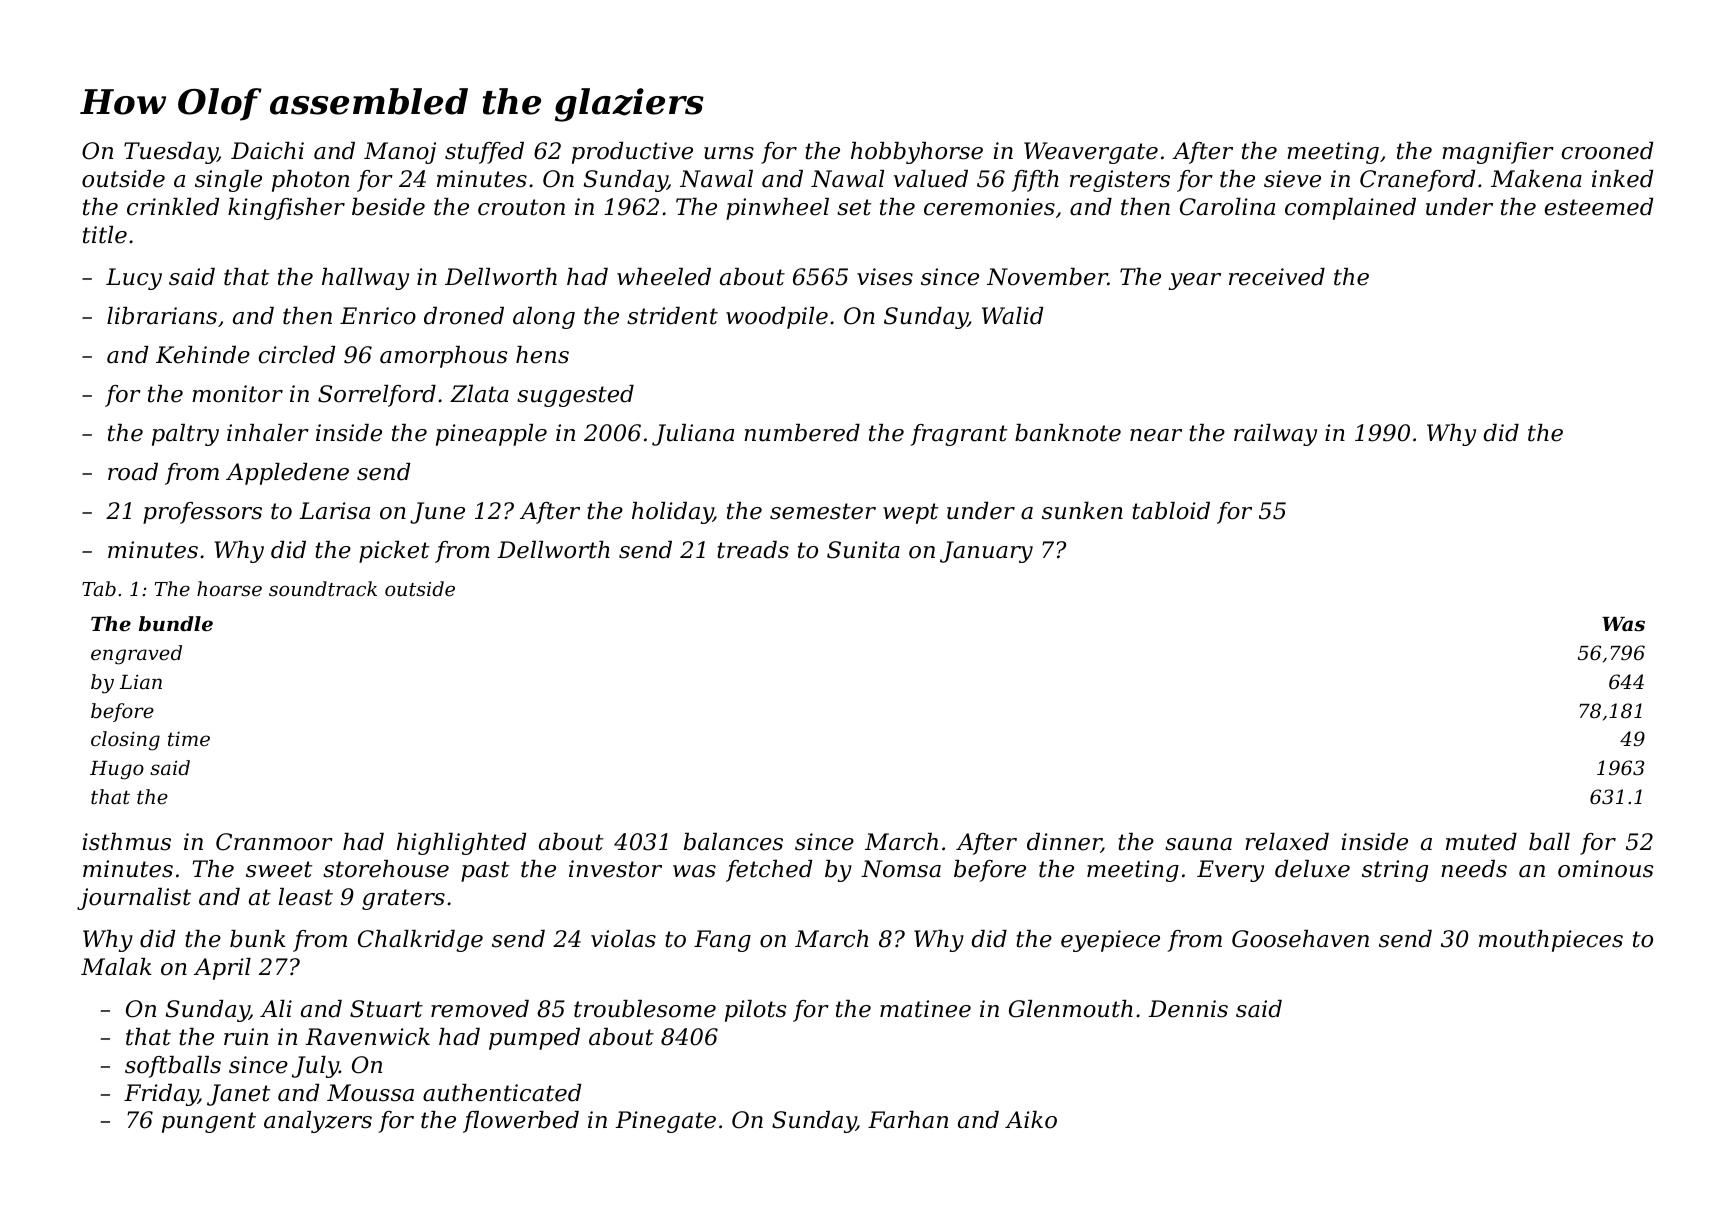  Describe the element at coordinates (615, 869) in the screenshot. I see `investor` at that location.
